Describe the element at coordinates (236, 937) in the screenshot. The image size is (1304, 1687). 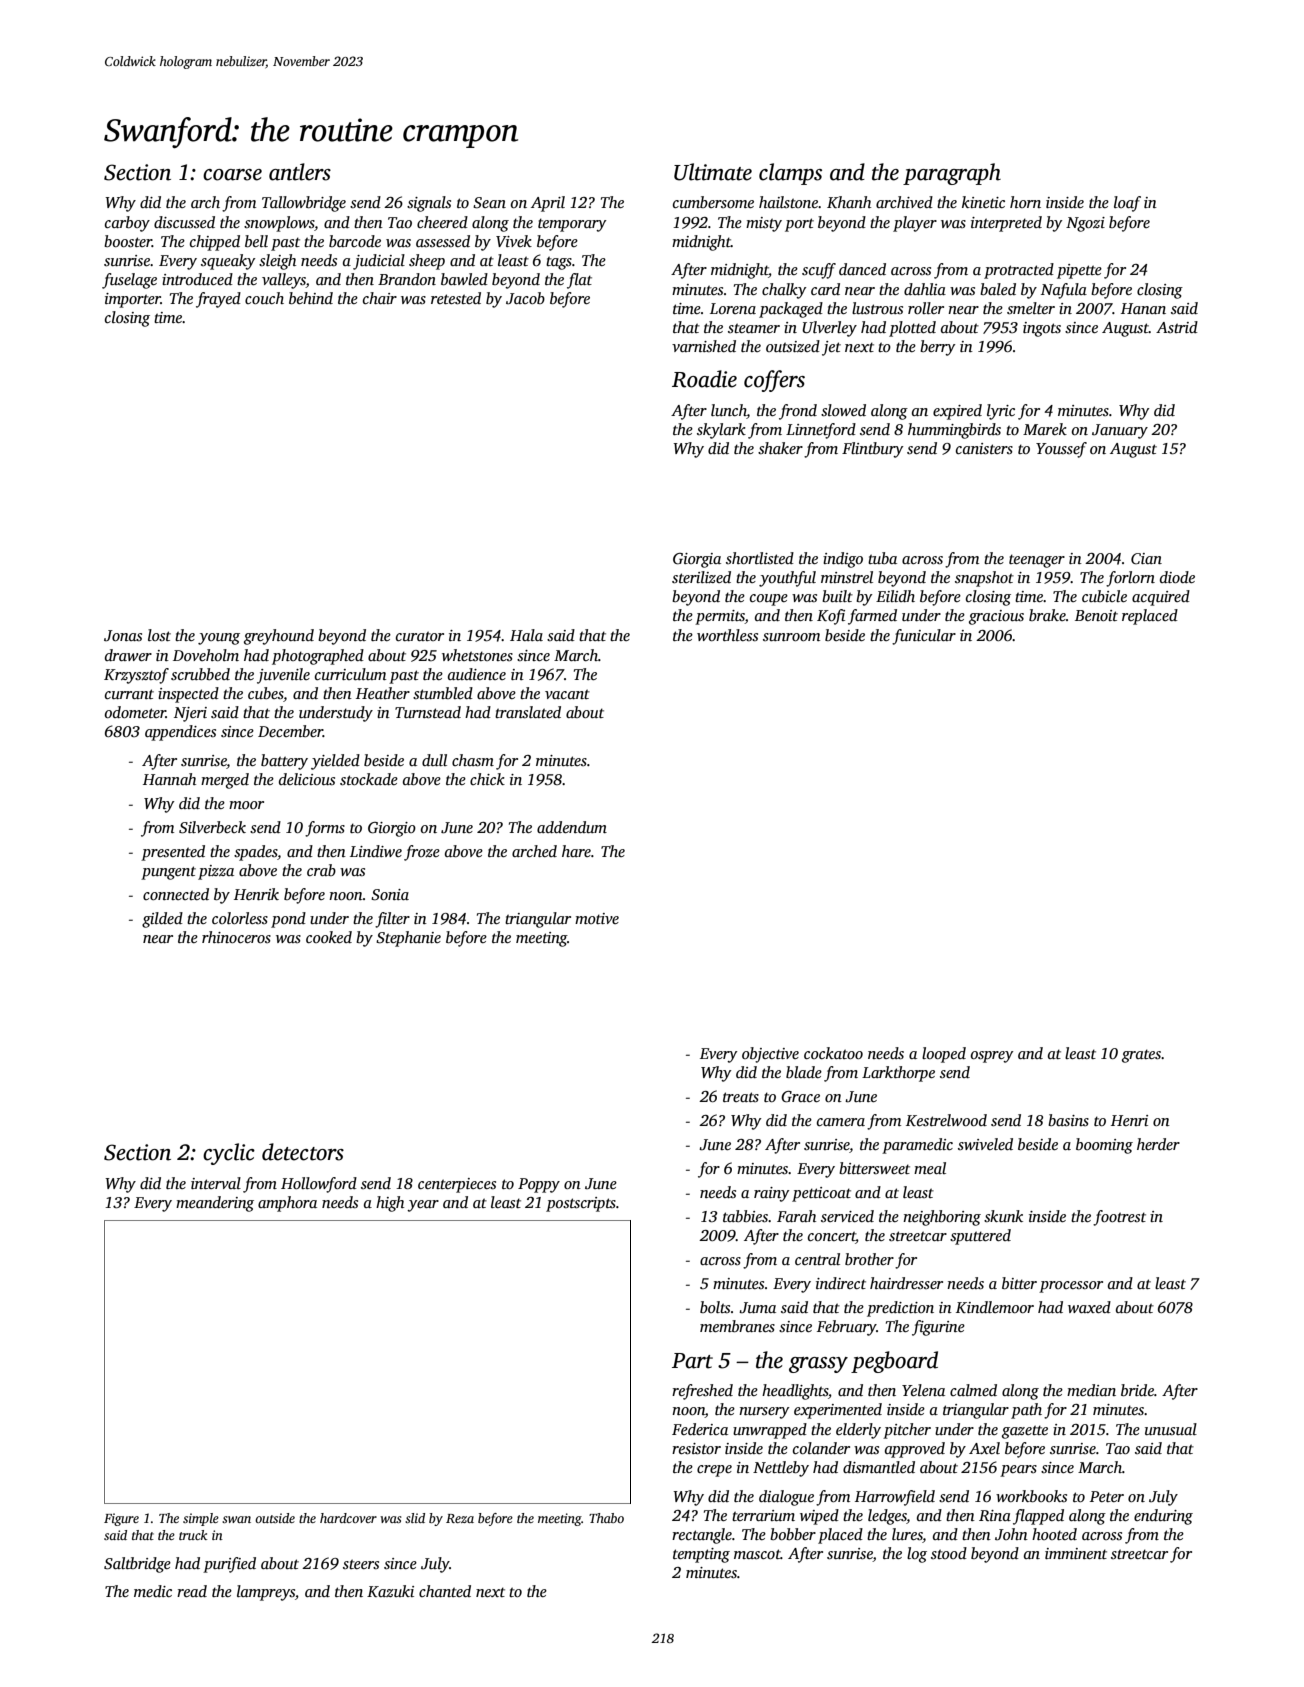
I see `rhinoceros` at that location.
